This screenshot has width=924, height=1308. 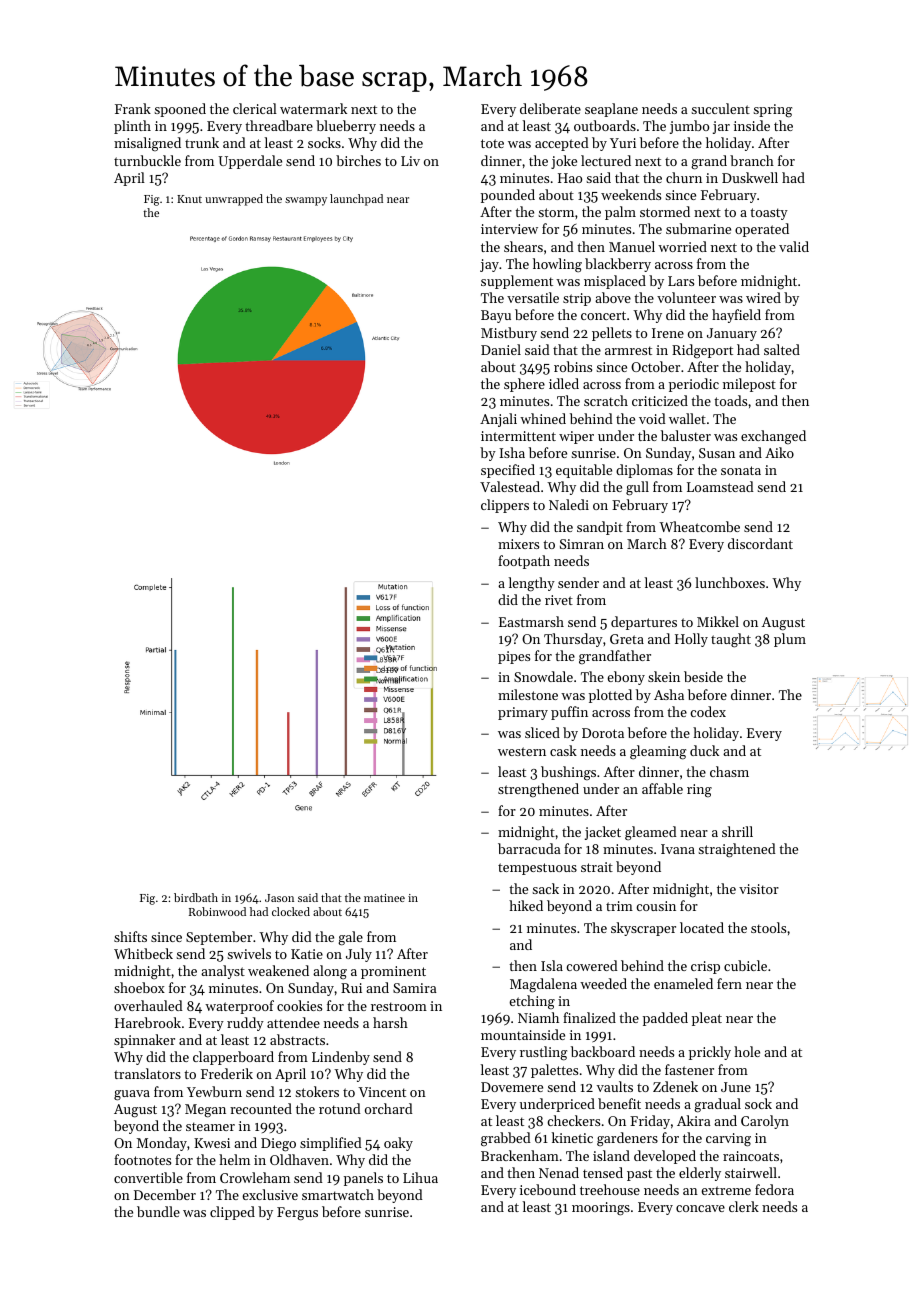 What do you see at coordinates (223, 972) in the screenshot?
I see `analyst` at bounding box center [223, 972].
